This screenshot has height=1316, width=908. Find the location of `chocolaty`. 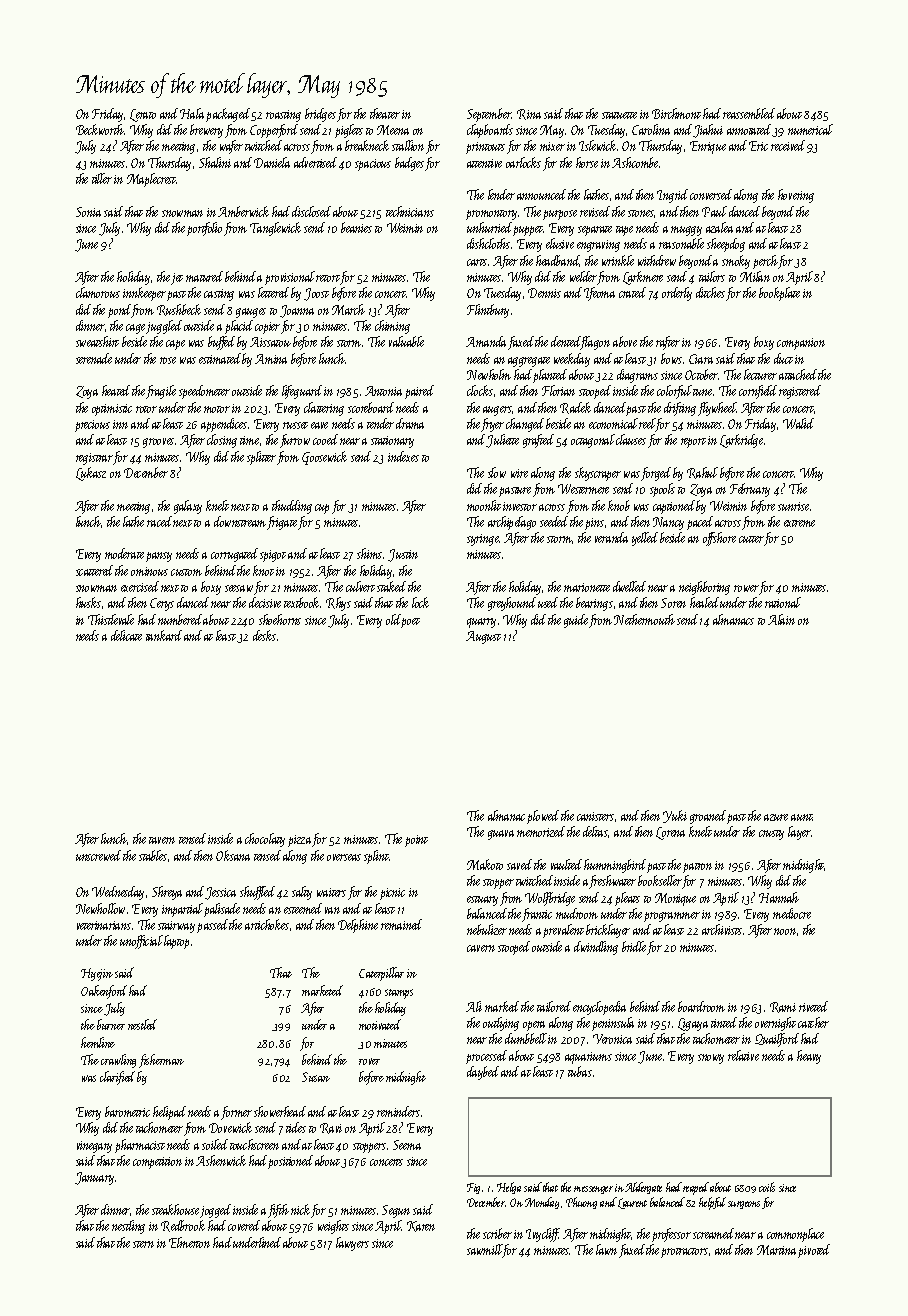

chocolaty is located at coordinates (265, 840).
